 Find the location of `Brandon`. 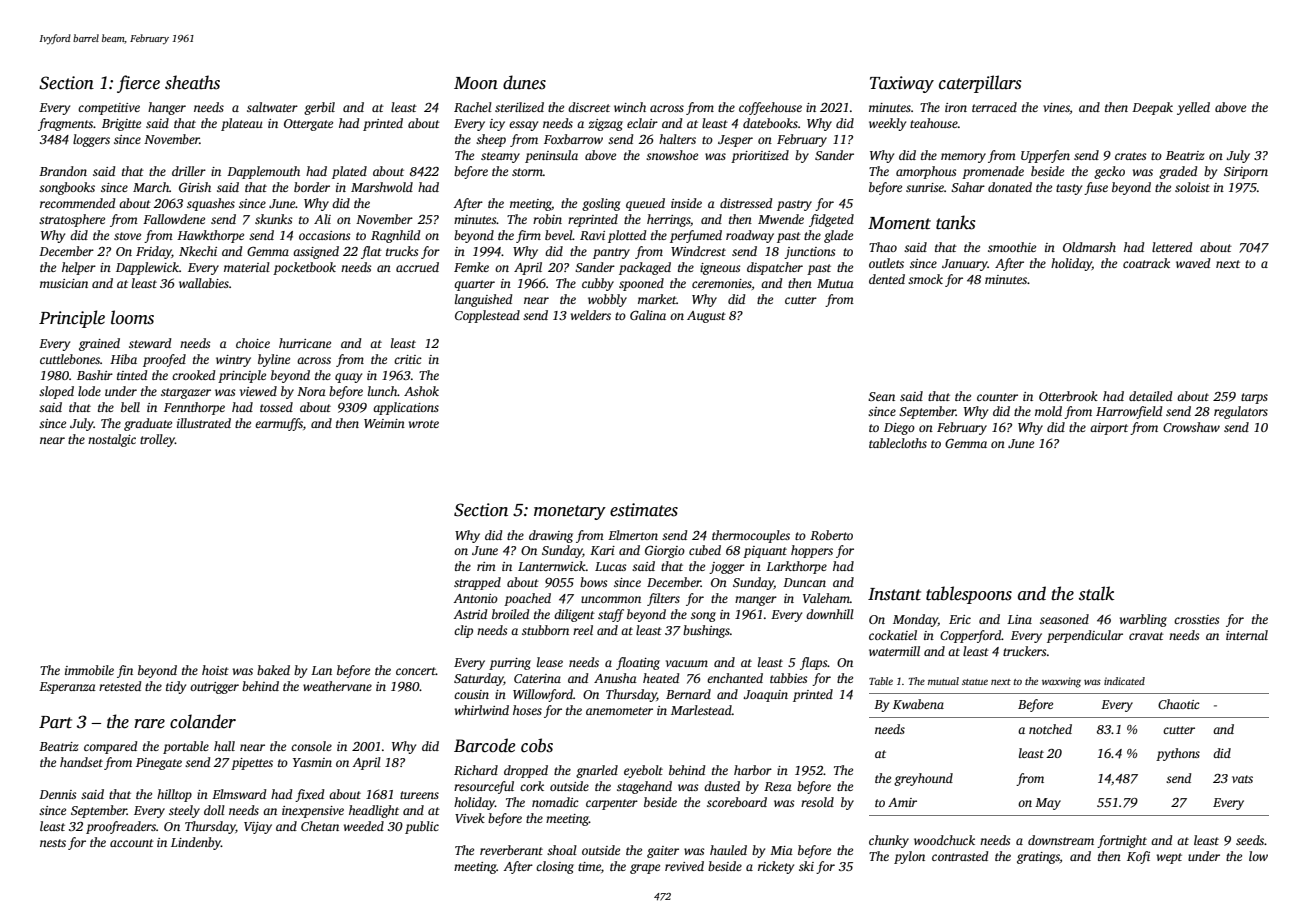

Brandon is located at coordinates (63, 171).
